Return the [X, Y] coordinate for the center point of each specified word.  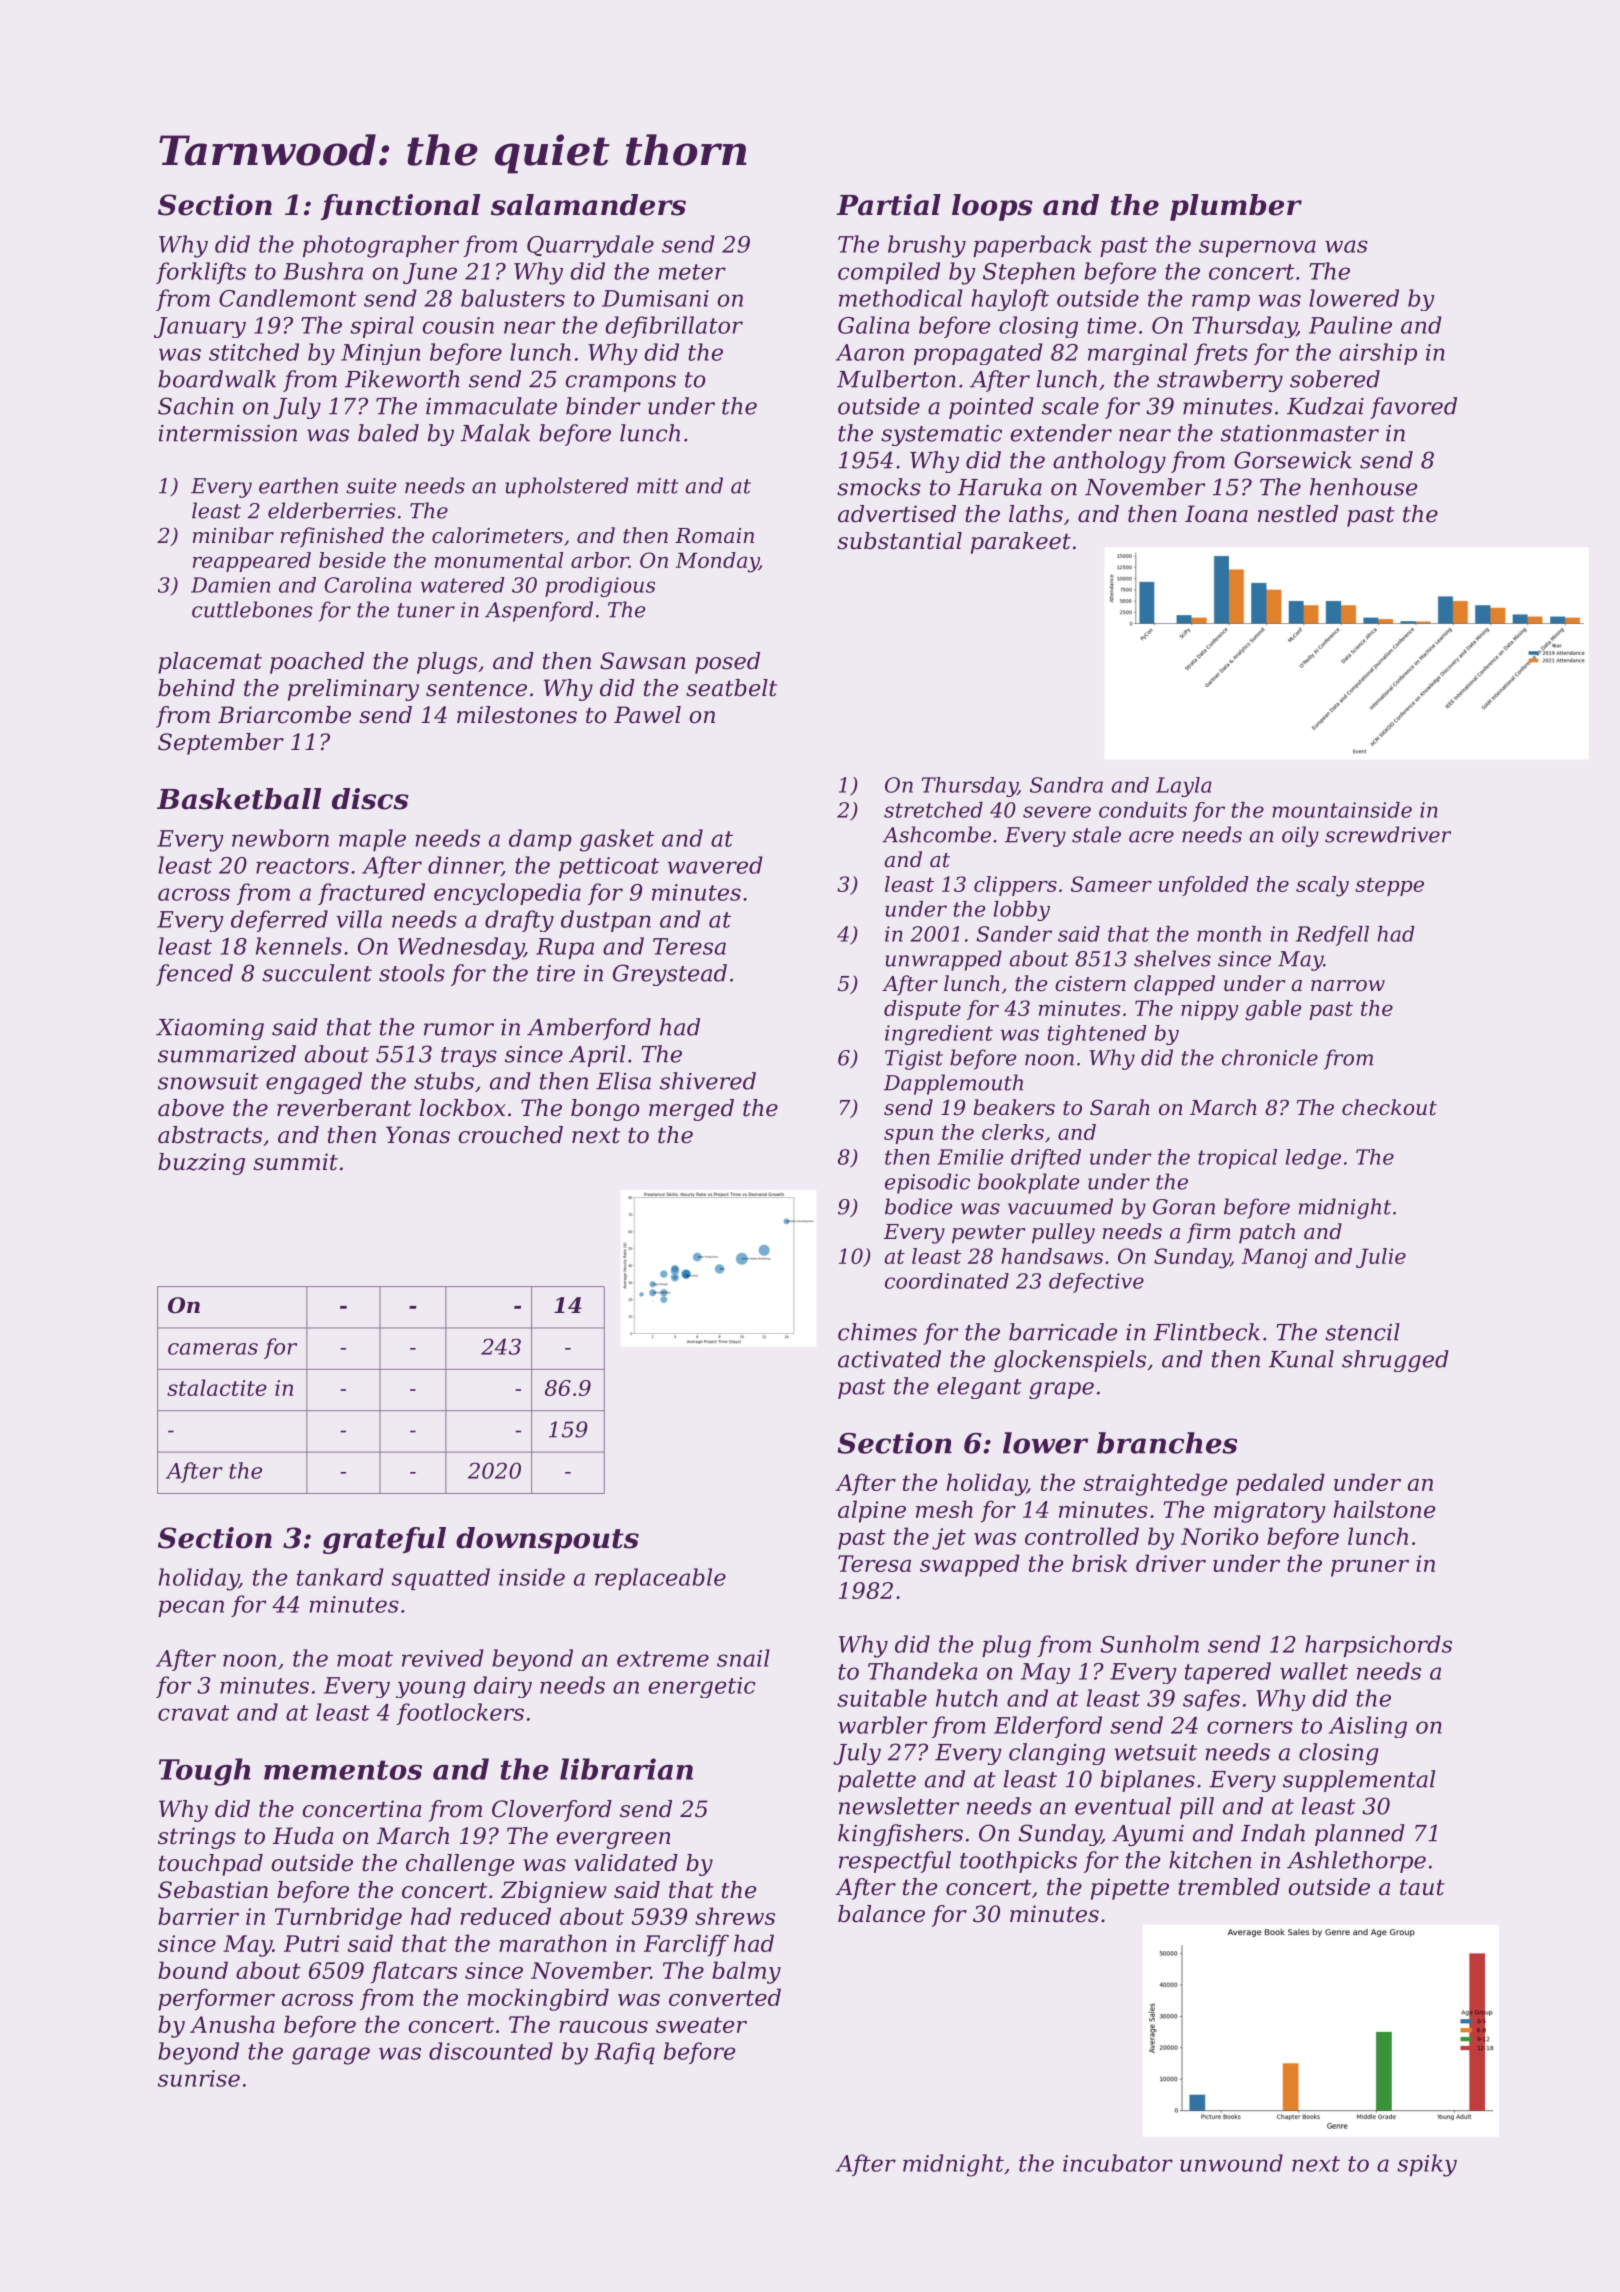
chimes [877, 1332]
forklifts [201, 273]
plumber [1236, 207]
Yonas [418, 1135]
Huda [303, 1836]
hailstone [1384, 1509]
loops [992, 207]
